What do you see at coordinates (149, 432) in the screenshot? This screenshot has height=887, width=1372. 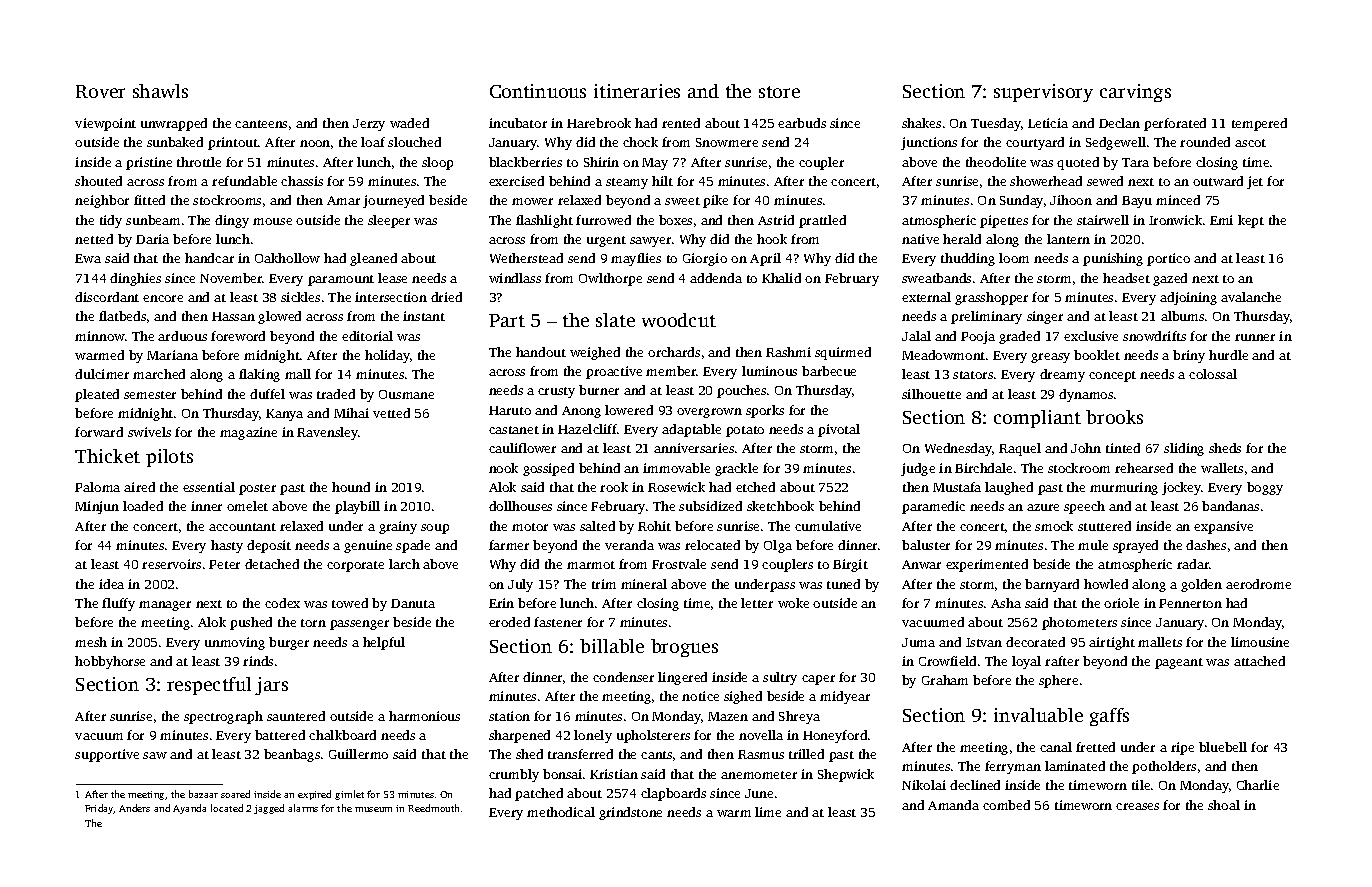 I see `swivels` at bounding box center [149, 432].
